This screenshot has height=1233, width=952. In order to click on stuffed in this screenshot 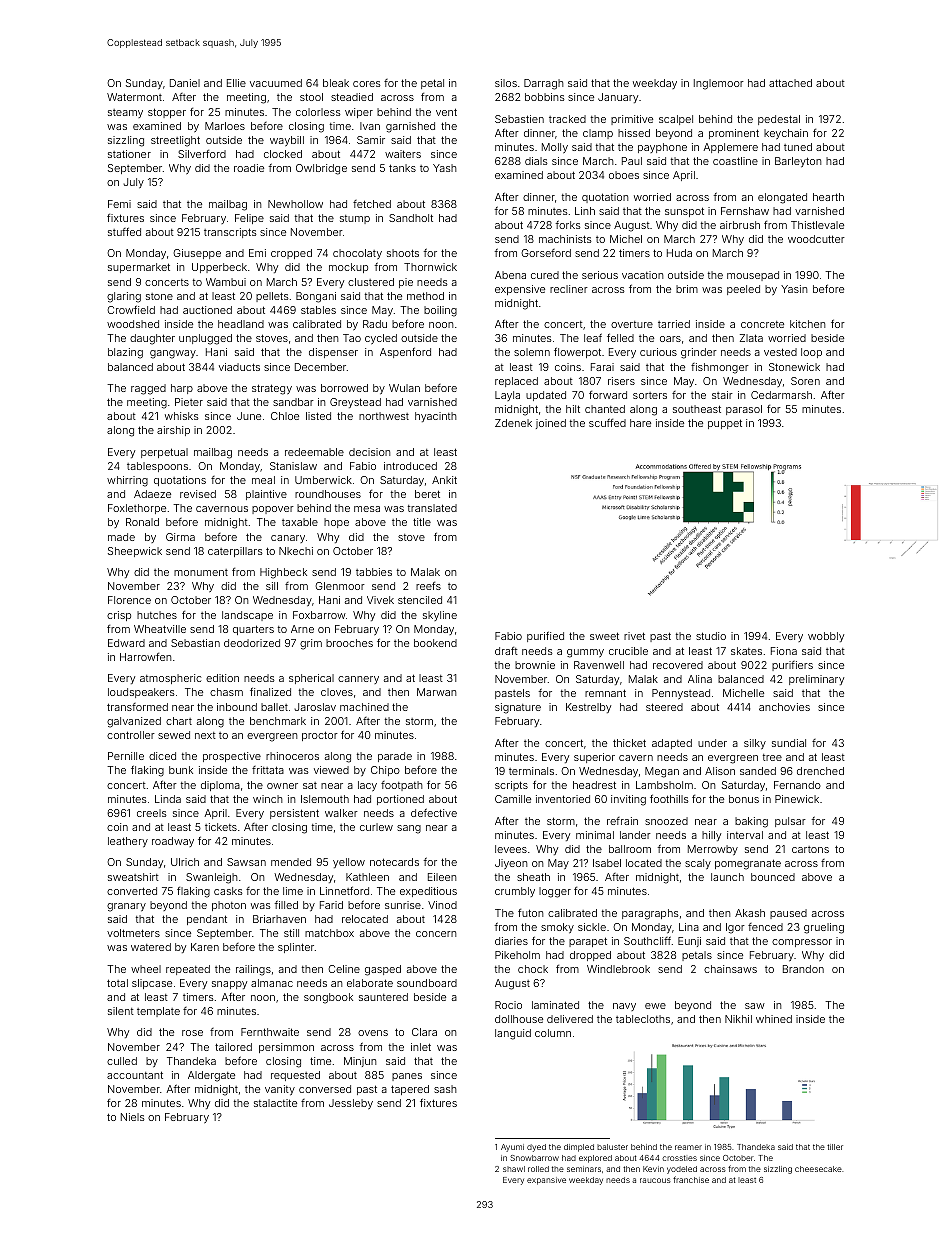, I will do `click(124, 231)`.
